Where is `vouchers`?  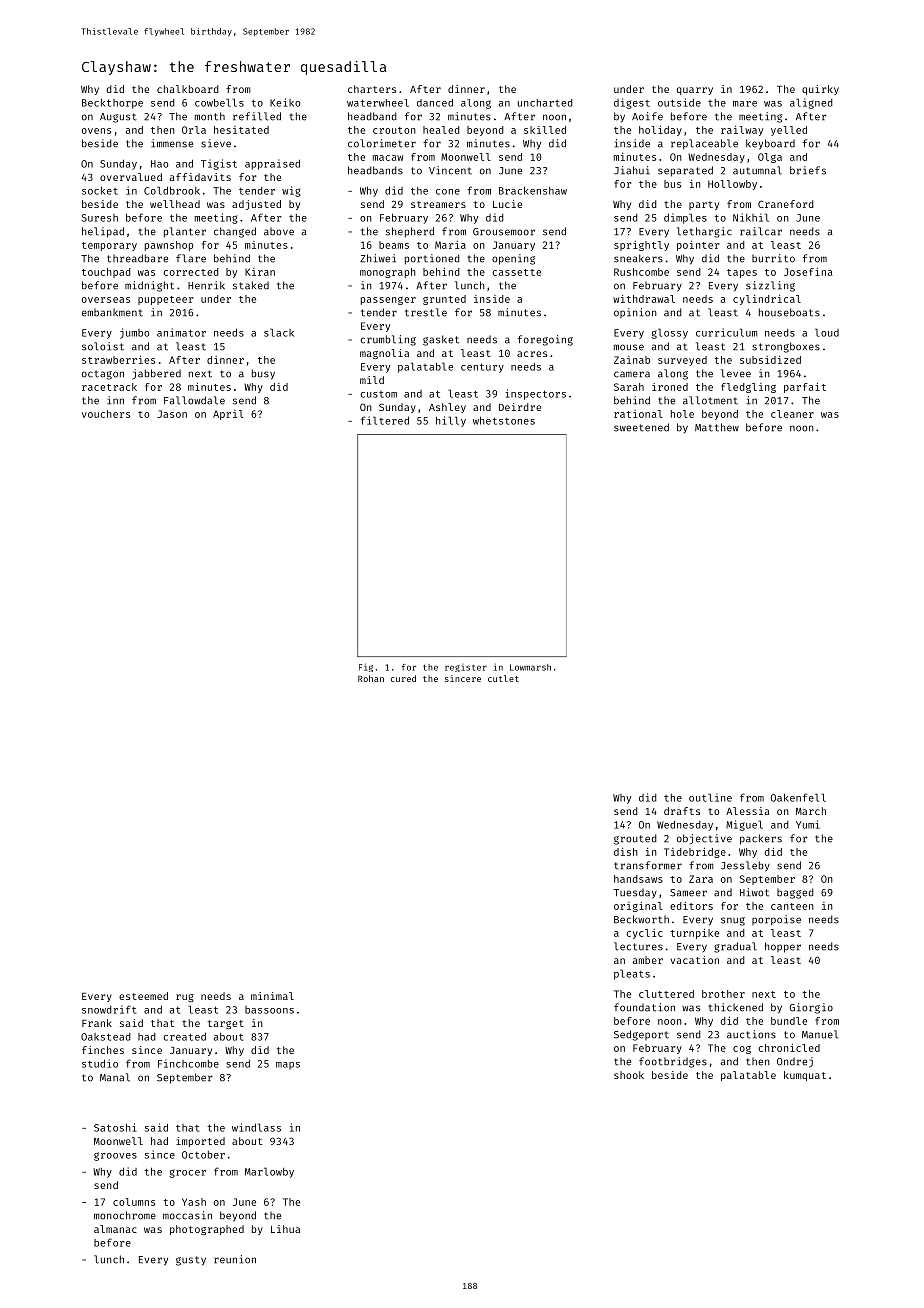 vouchers is located at coordinates (106, 414).
